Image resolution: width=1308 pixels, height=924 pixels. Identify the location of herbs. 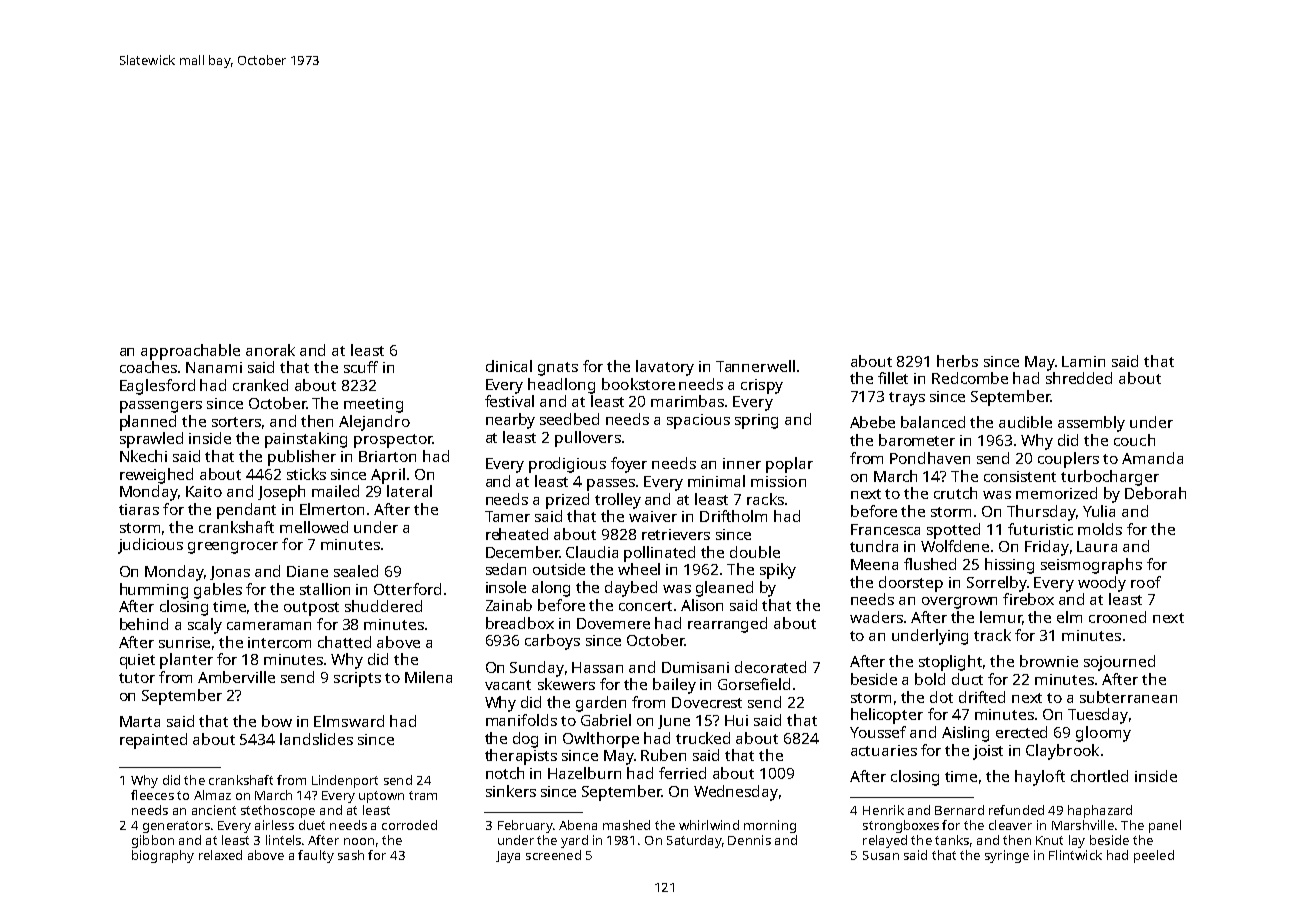
(957, 361).
